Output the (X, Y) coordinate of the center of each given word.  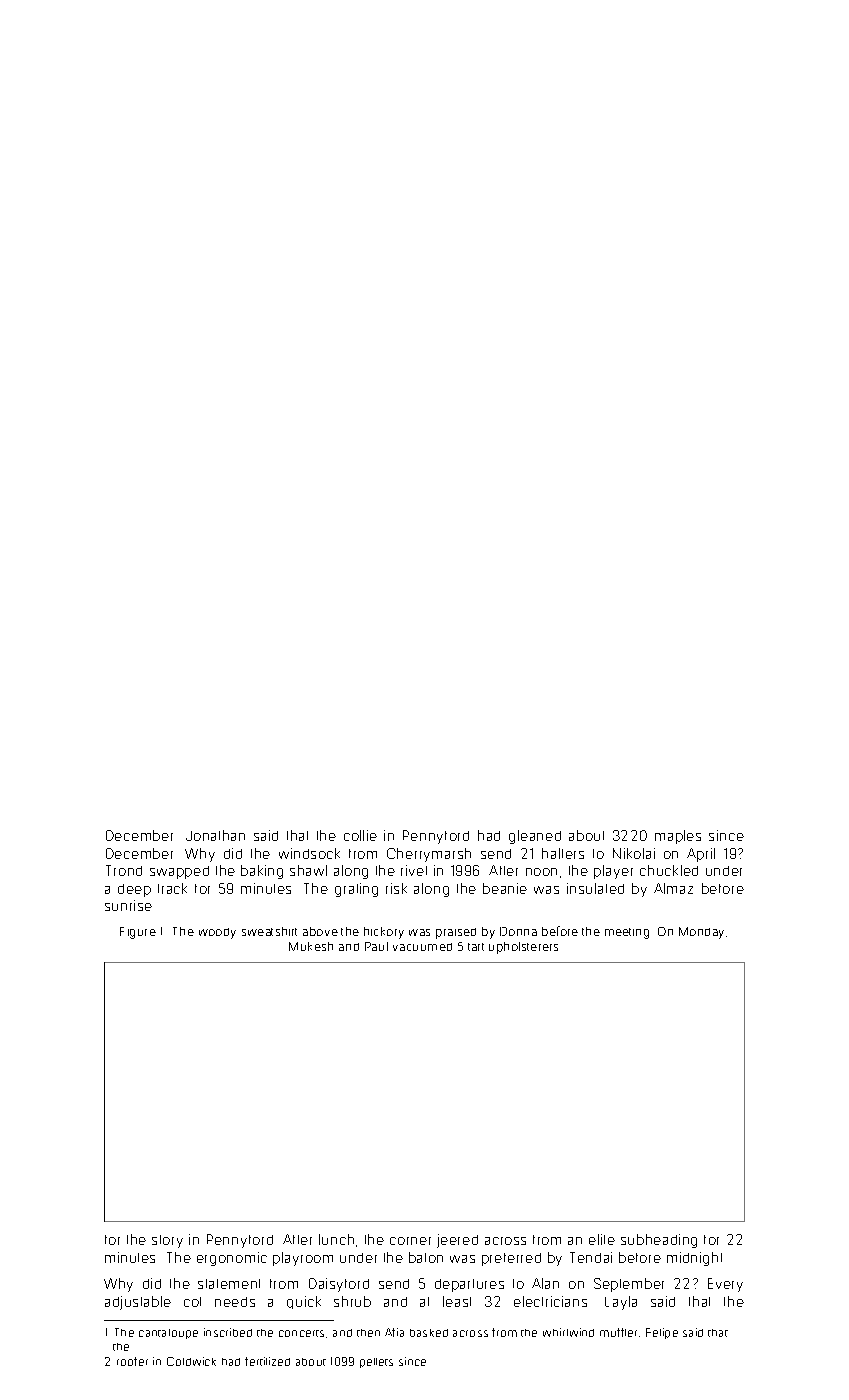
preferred (511, 1259)
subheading (659, 1241)
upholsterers (523, 948)
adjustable (138, 1303)
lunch (336, 1239)
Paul (376, 946)
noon (541, 872)
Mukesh (311, 946)
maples (678, 837)
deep (134, 890)
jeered (457, 1241)
